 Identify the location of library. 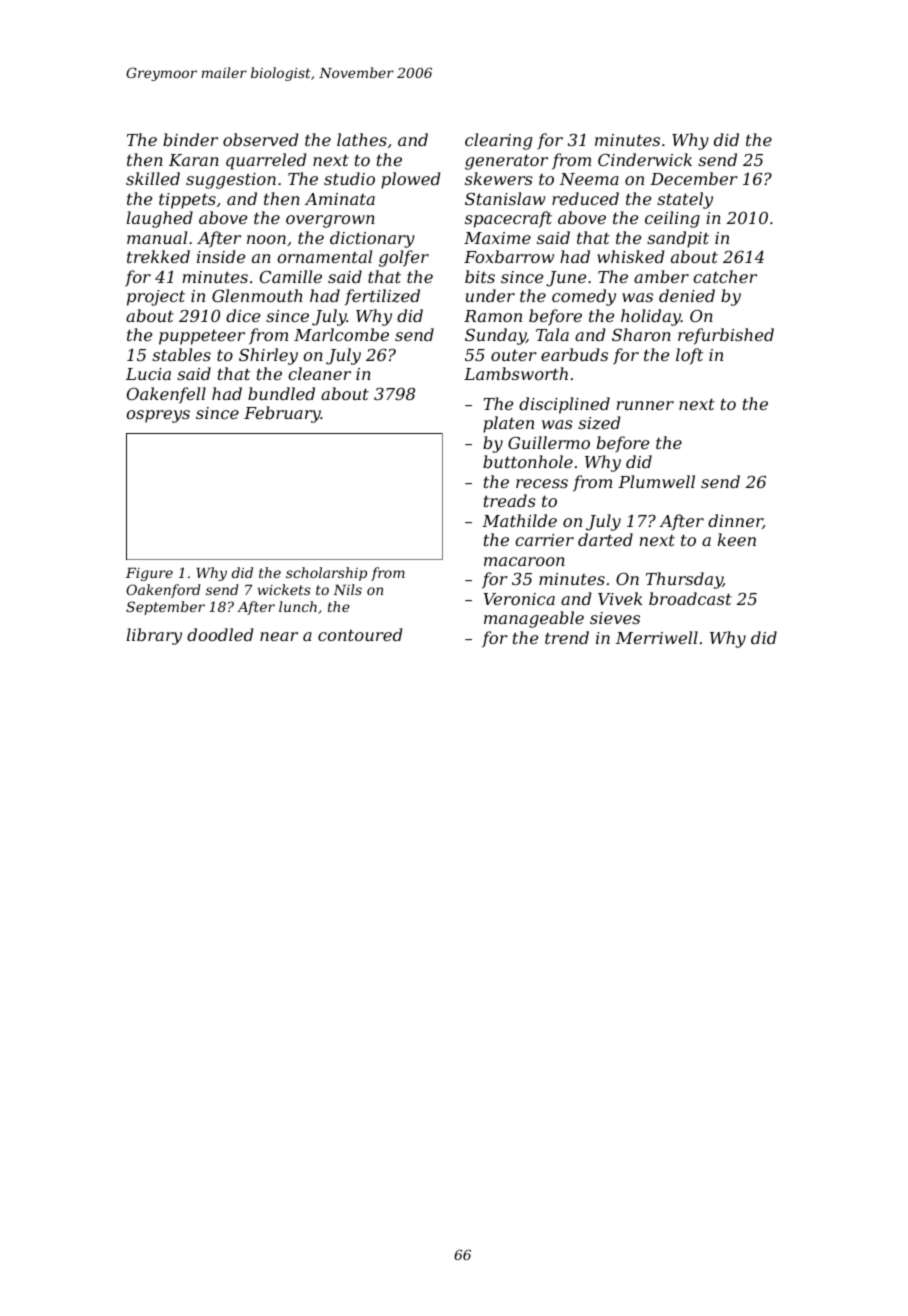
(154, 636).
